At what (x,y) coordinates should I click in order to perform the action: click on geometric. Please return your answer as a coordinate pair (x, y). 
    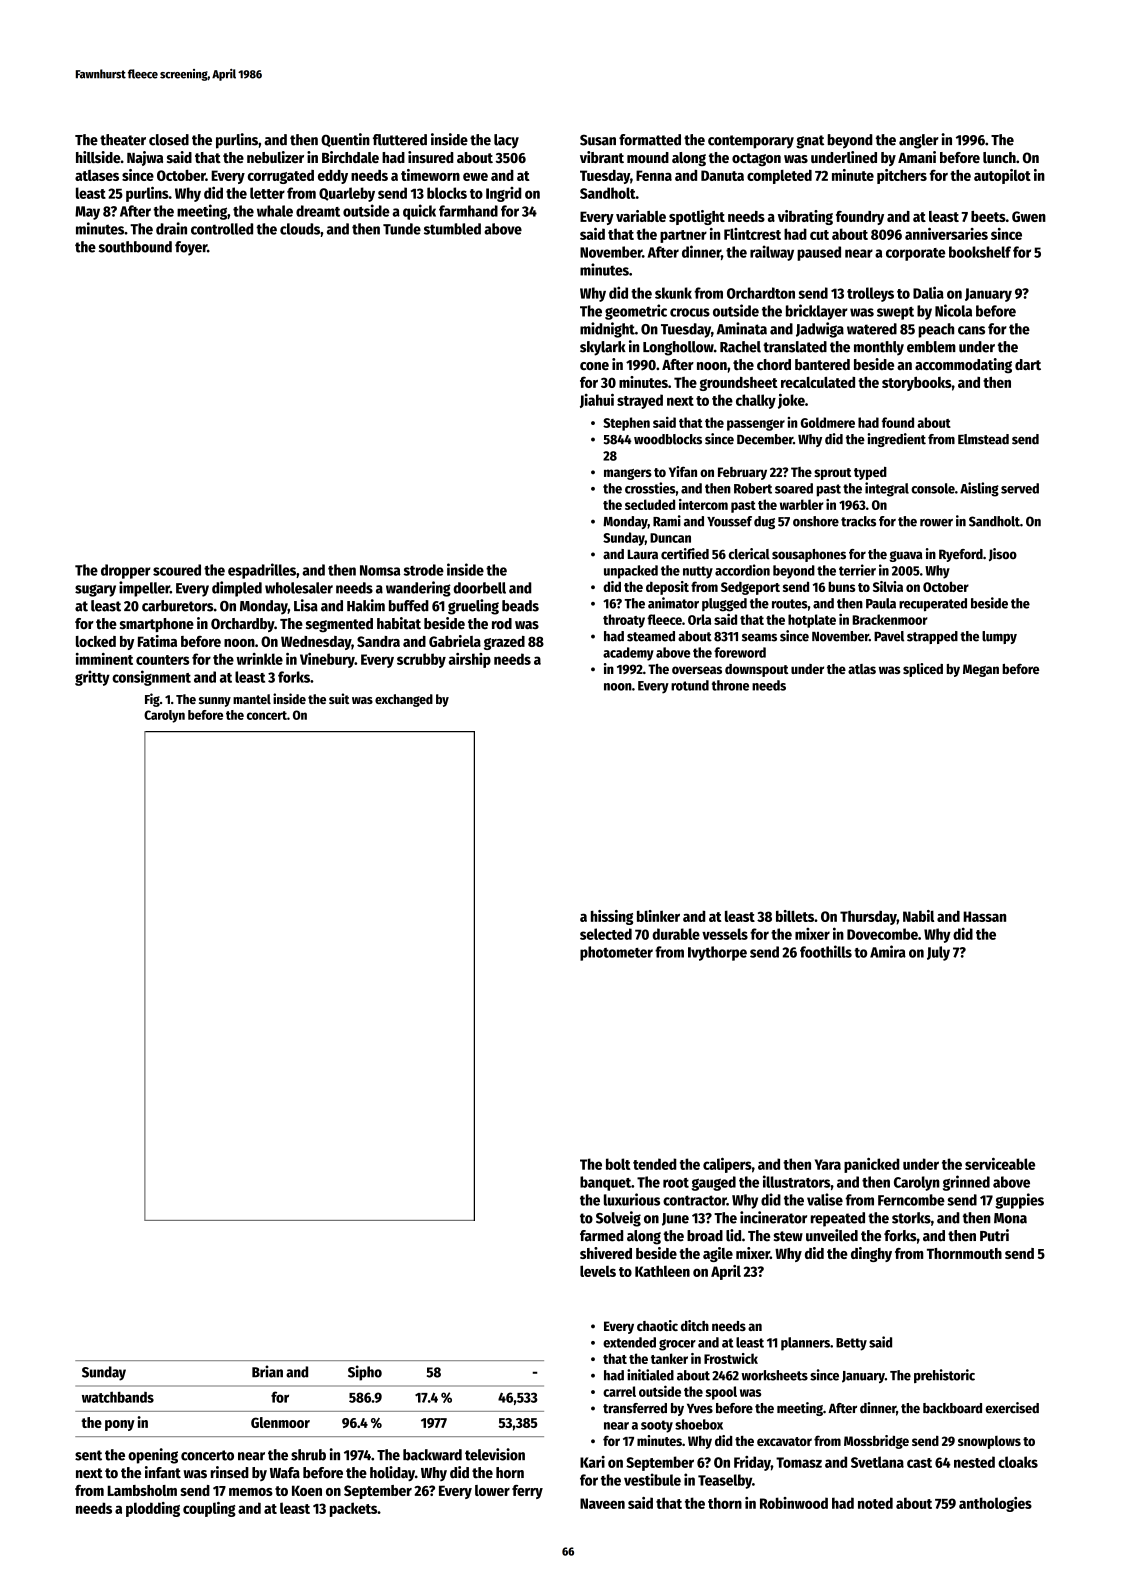
    Looking at the image, I should click on (636, 312).
